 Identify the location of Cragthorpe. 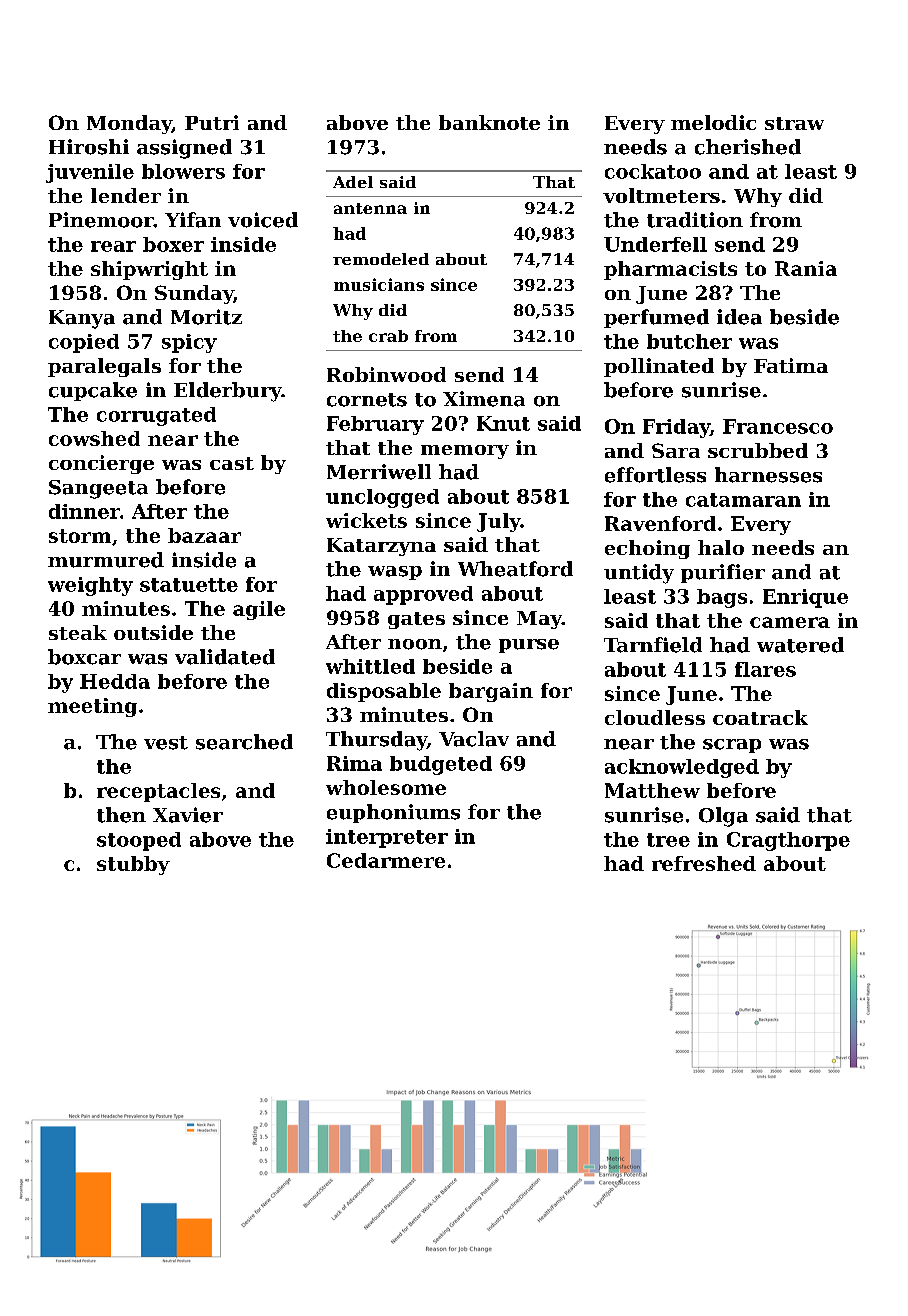
(788, 841).
